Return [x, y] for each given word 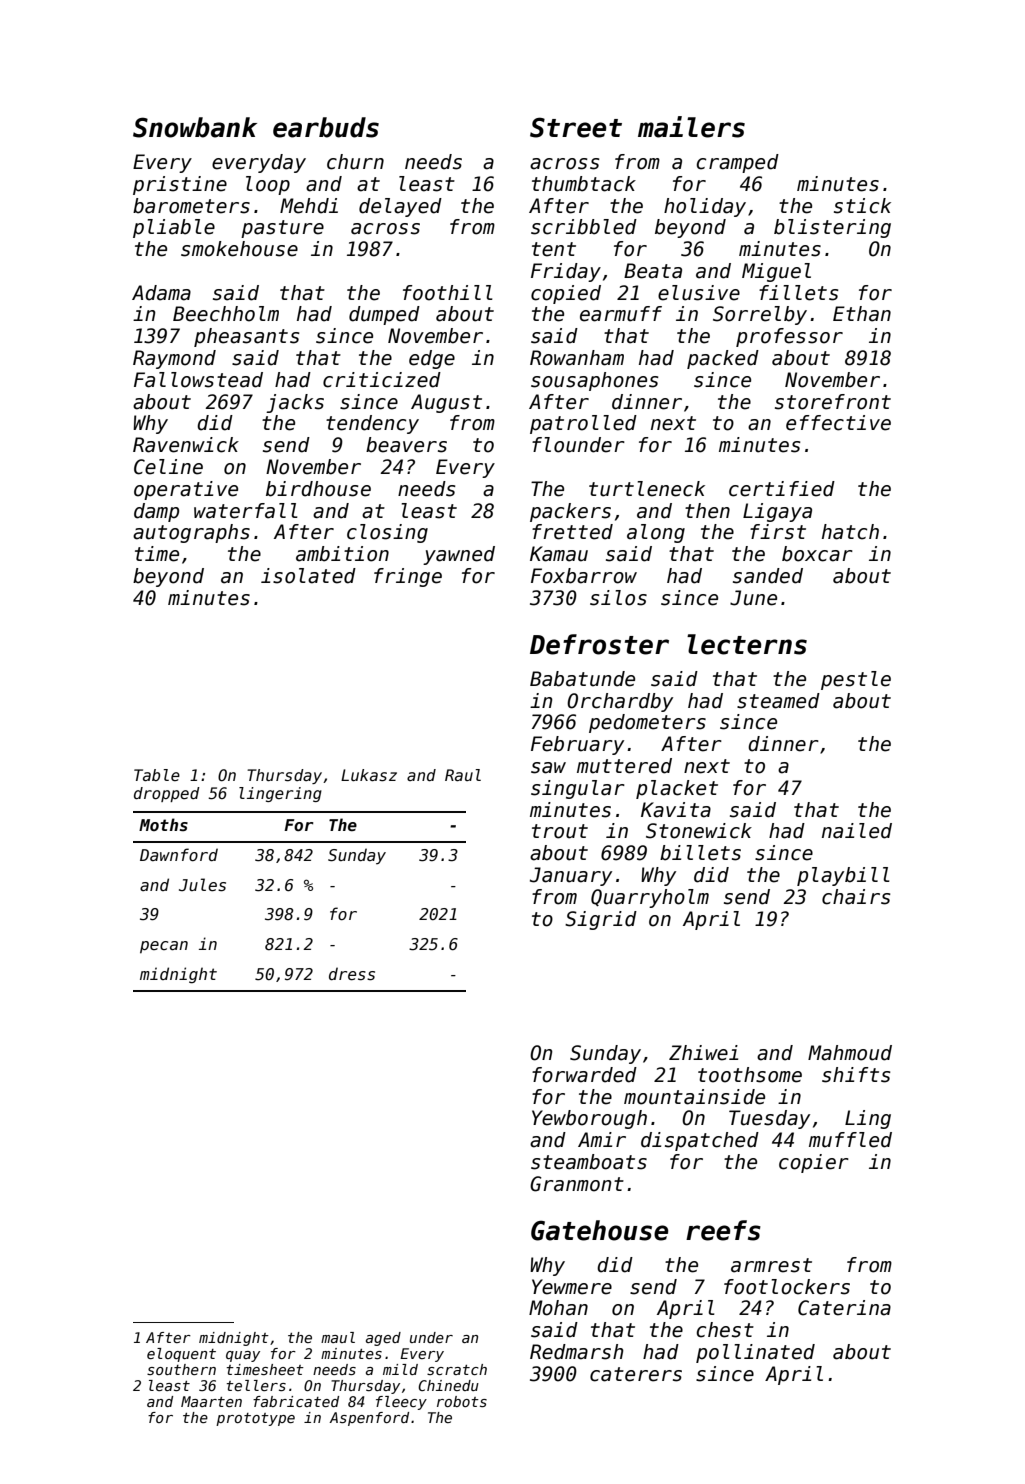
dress [352, 974]
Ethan [862, 314]
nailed [857, 831]
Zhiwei [703, 1053]
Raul [463, 775]
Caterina [844, 1308]
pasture [282, 229]
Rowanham [577, 358]
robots [462, 1401]
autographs [191, 533]
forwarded [584, 1075]
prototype [255, 1419]
